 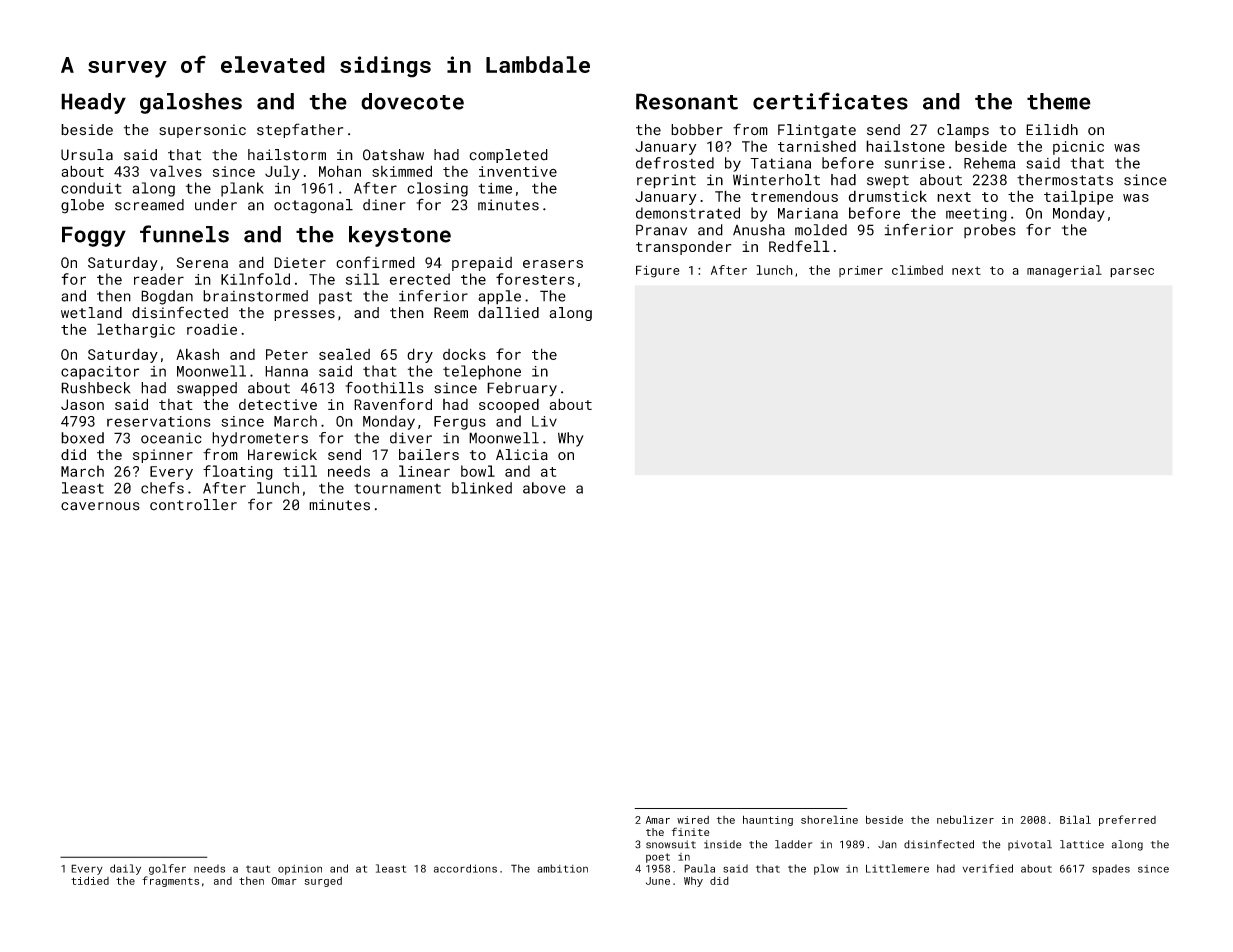 What do you see at coordinates (1059, 101) in the screenshot?
I see `theme` at bounding box center [1059, 101].
